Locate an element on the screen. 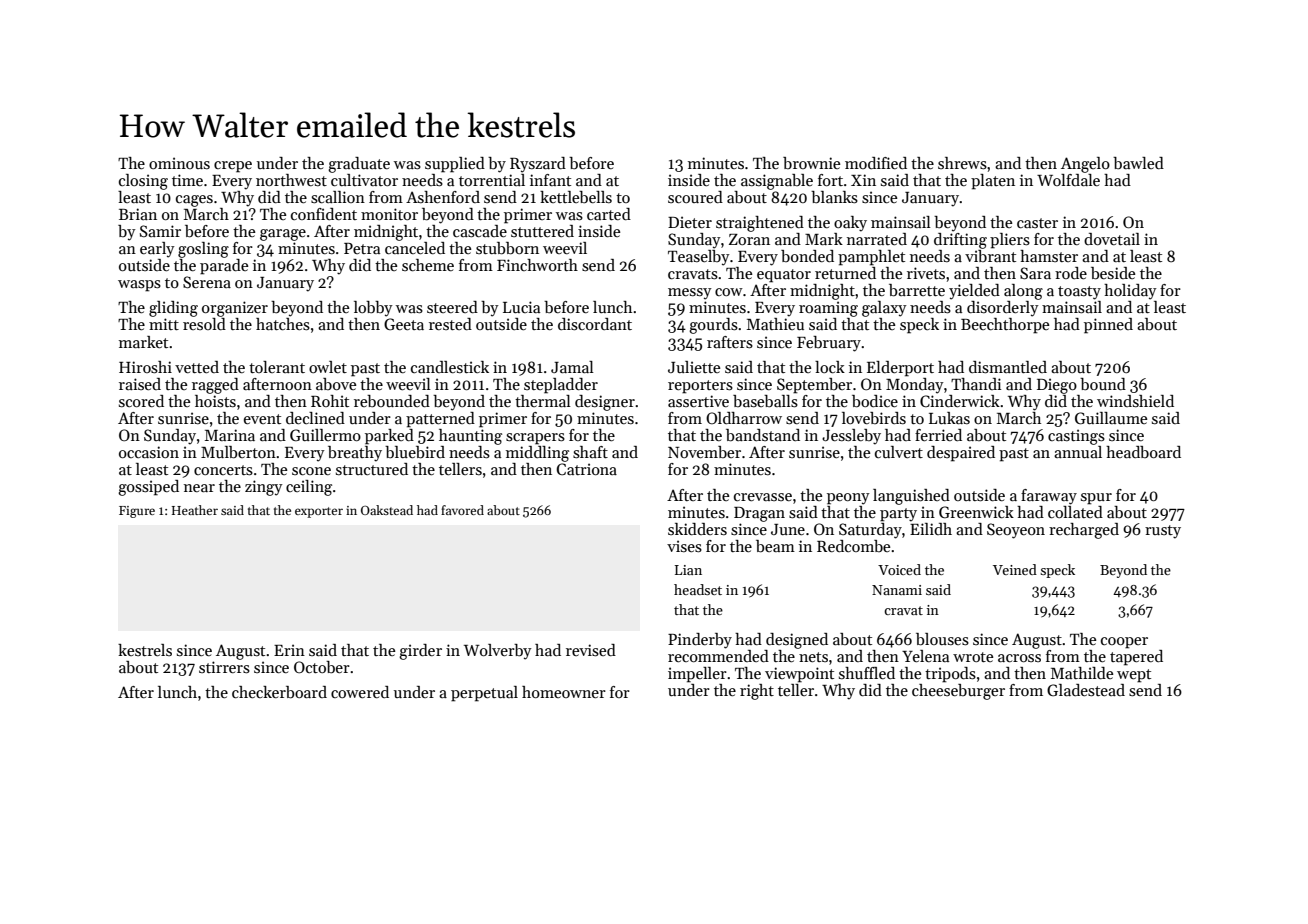  along is located at coordinates (1023, 292).
